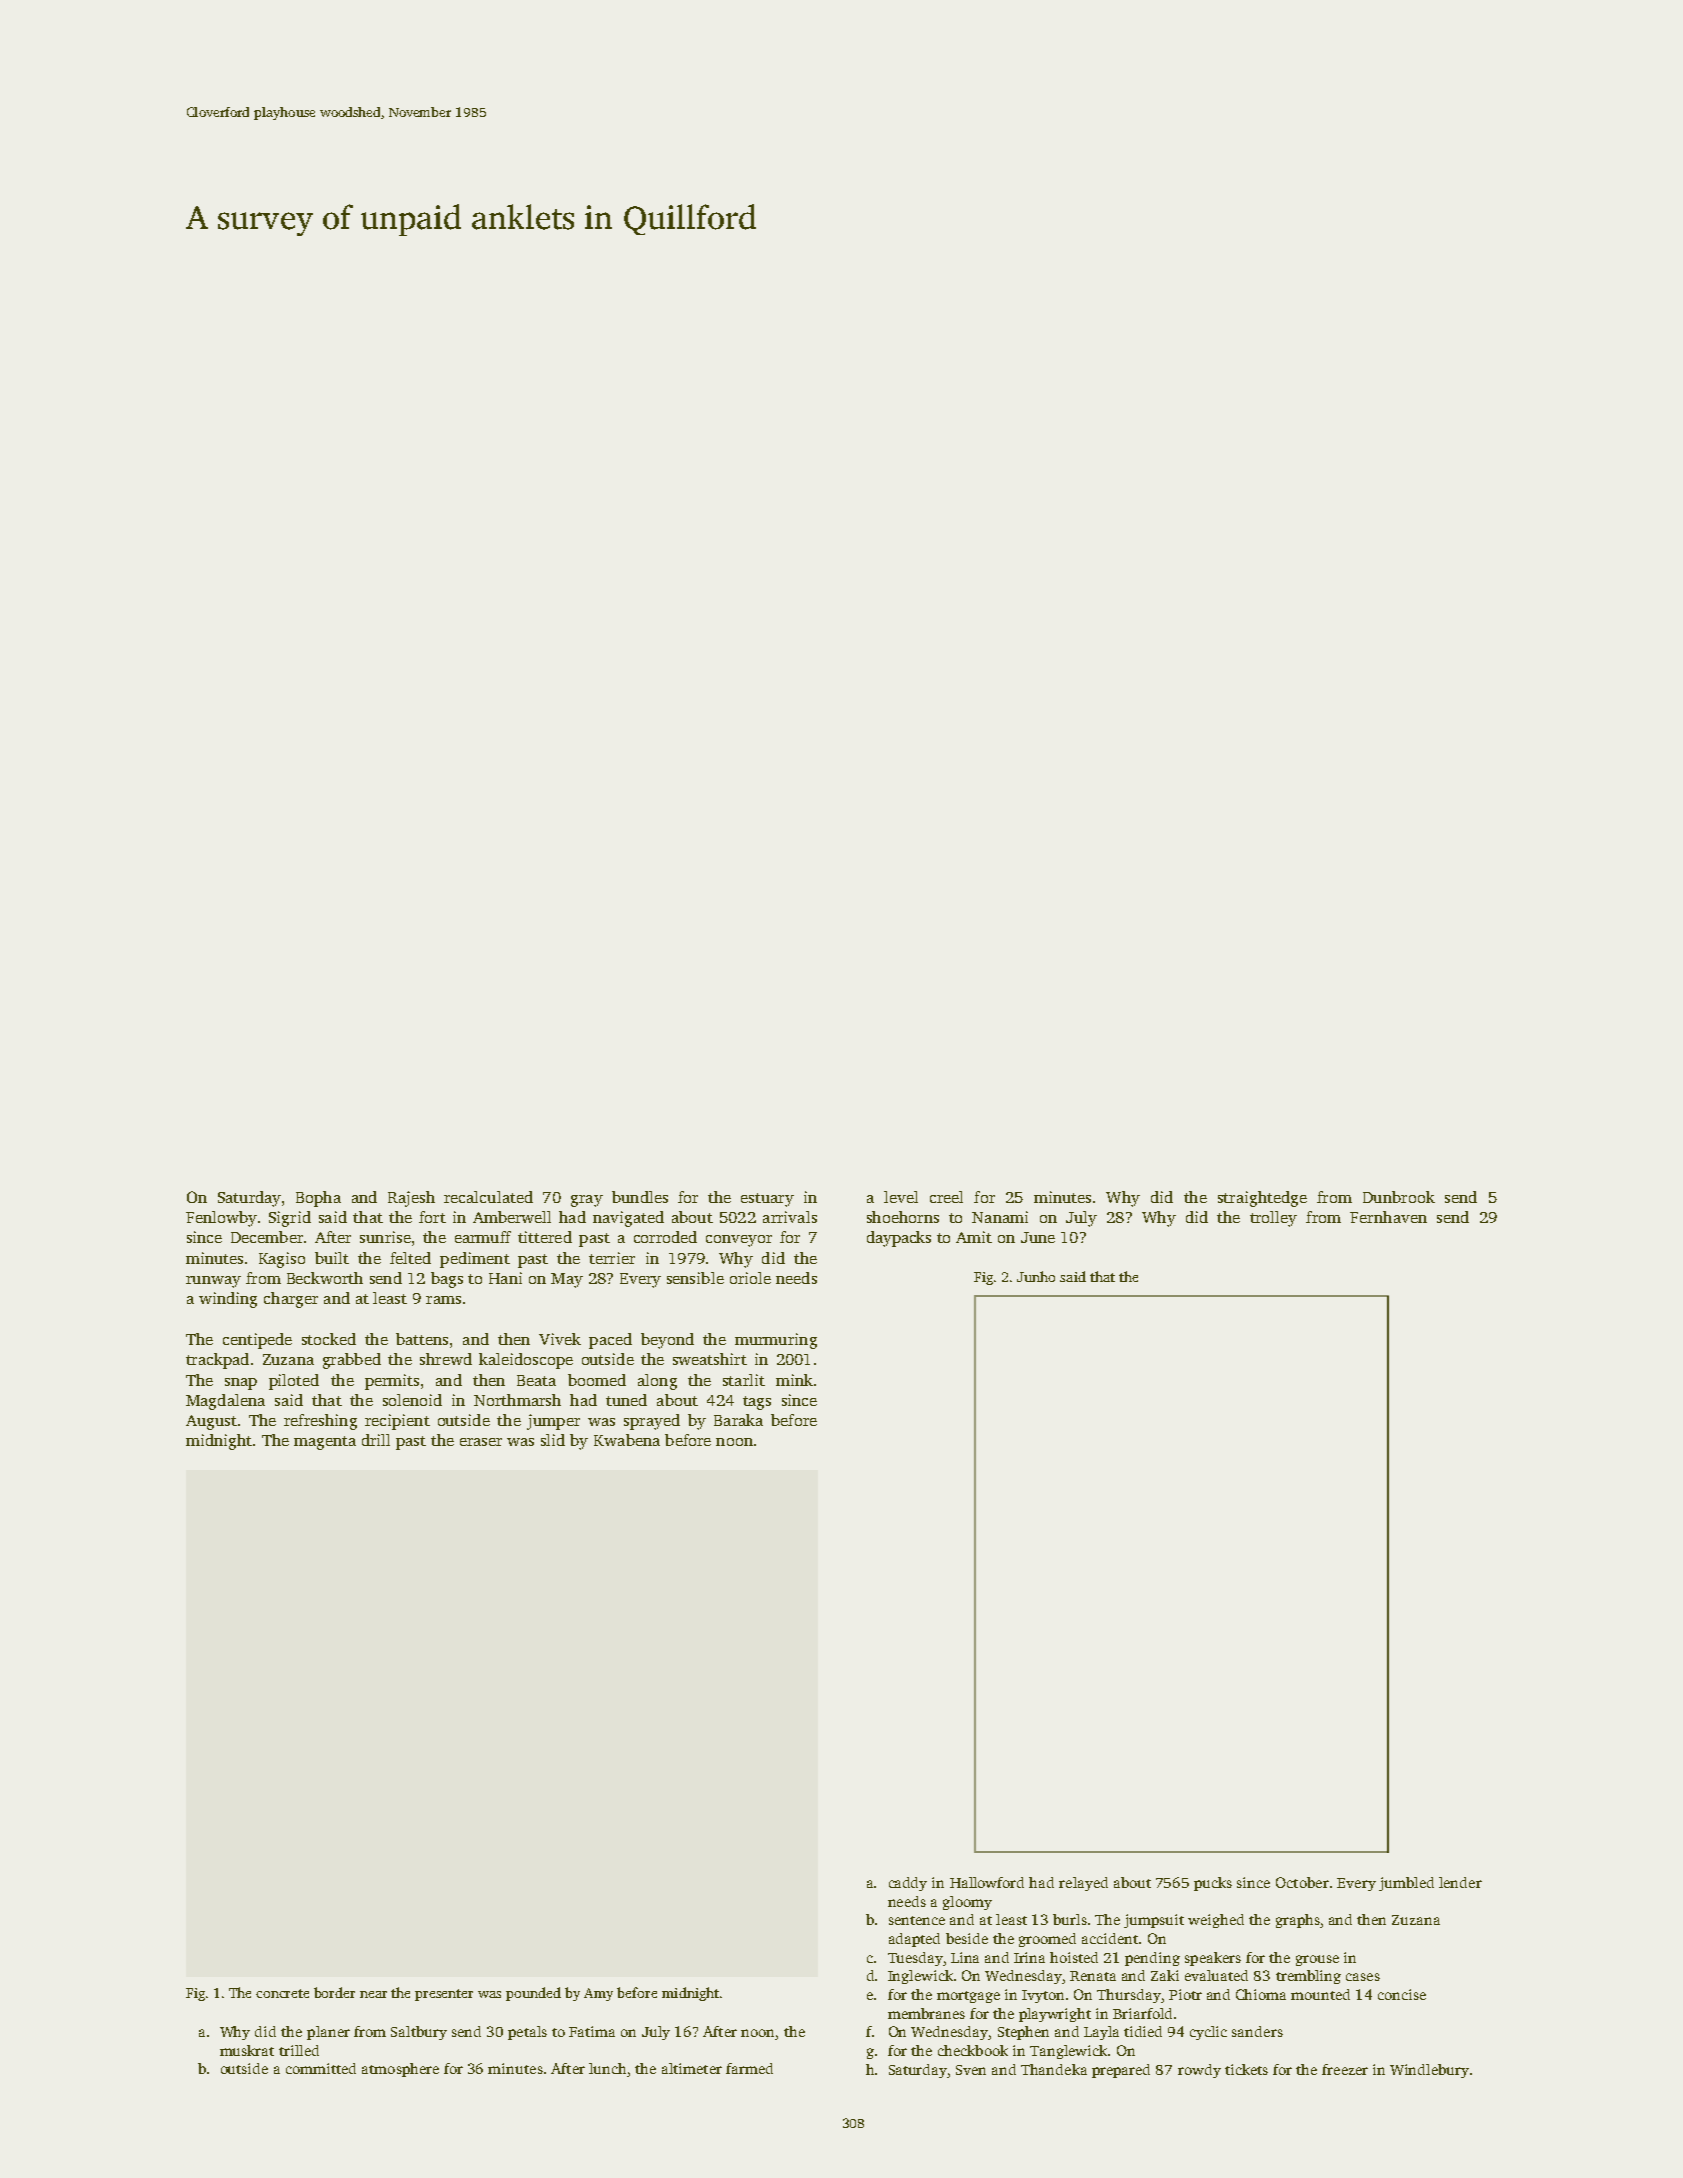  What do you see at coordinates (917, 1920) in the screenshot?
I see `sentence` at bounding box center [917, 1920].
